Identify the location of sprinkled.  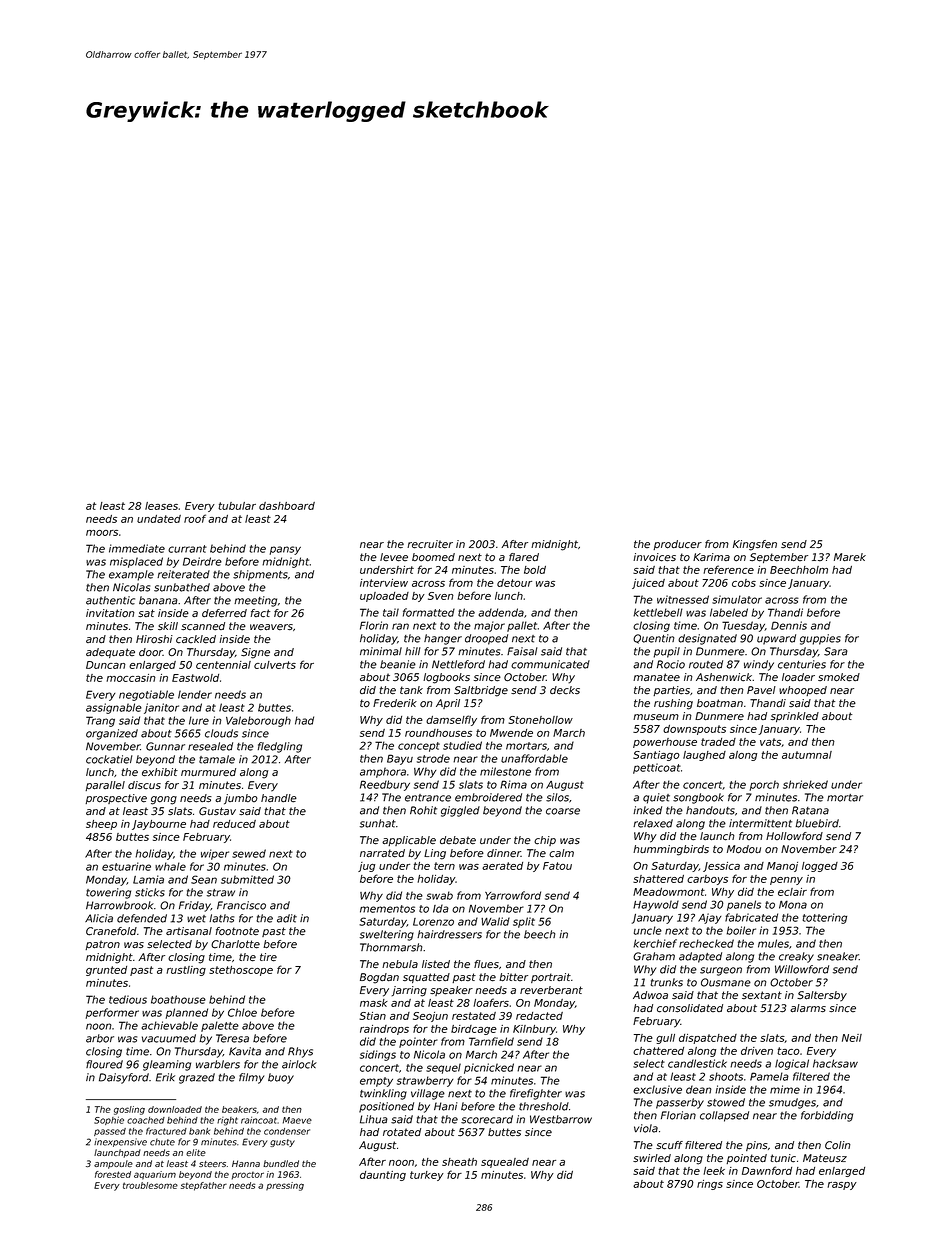
(795, 717).
